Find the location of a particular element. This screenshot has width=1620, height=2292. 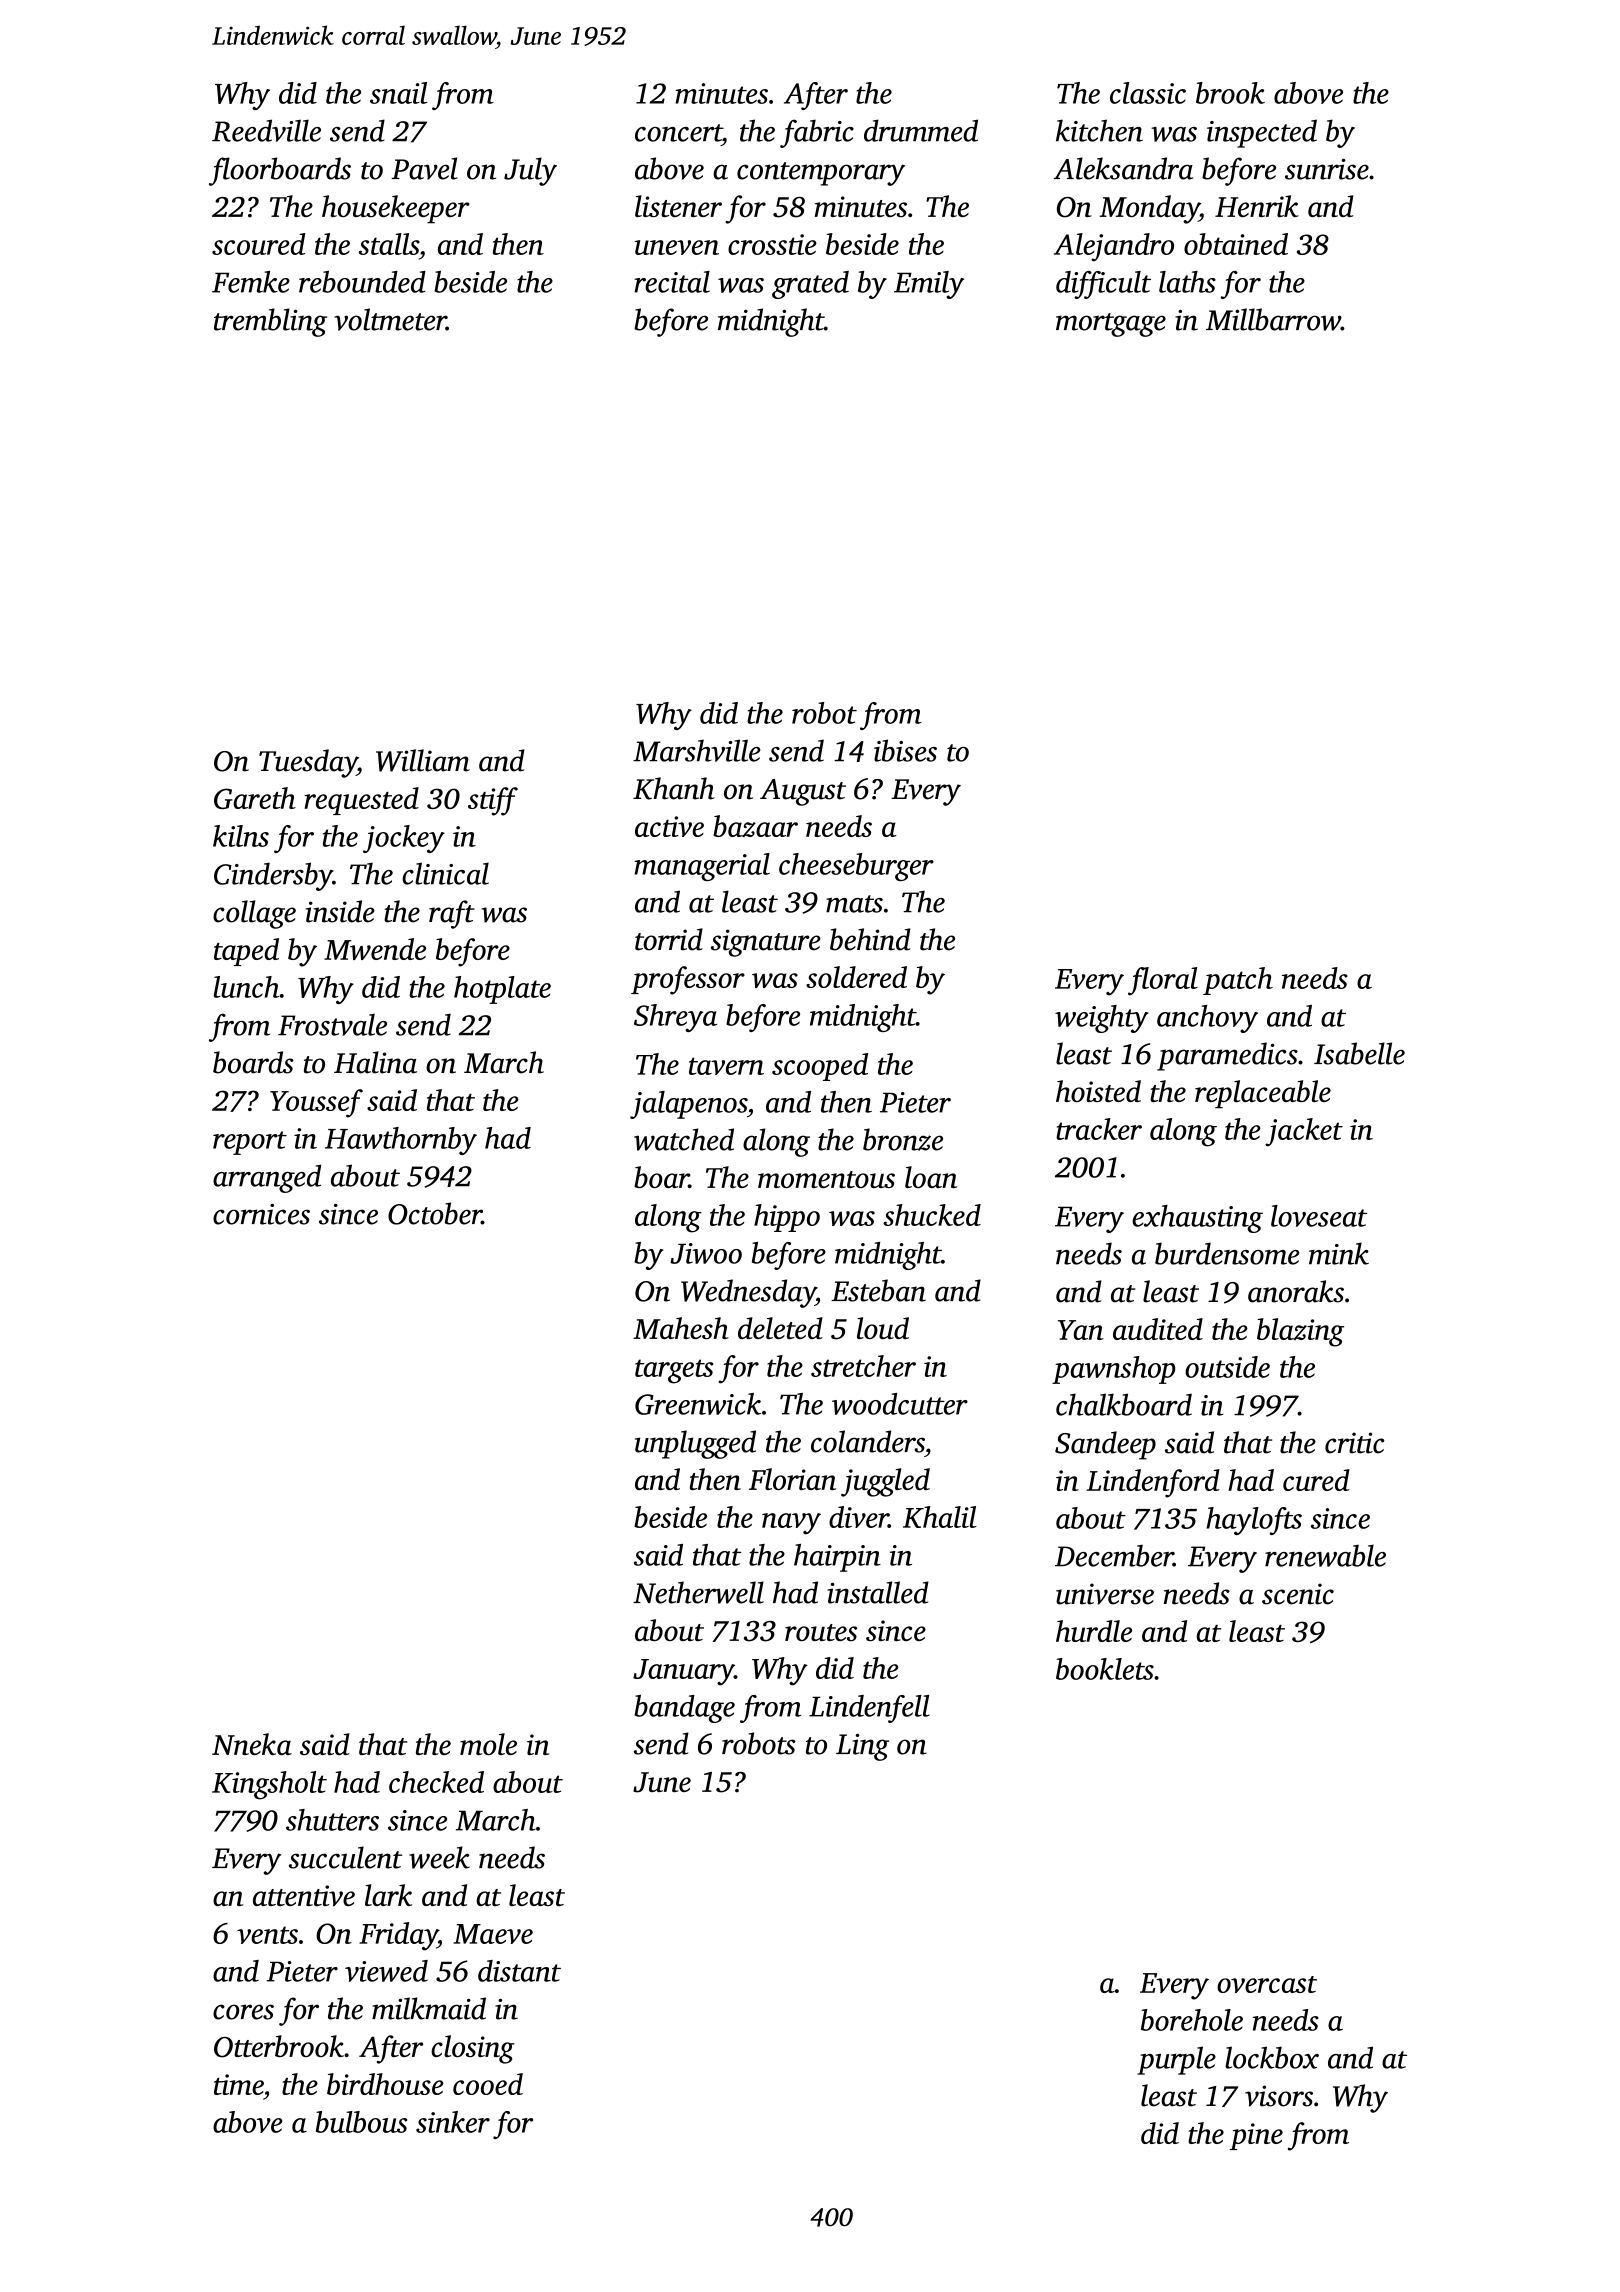

installed is located at coordinates (878, 1592).
